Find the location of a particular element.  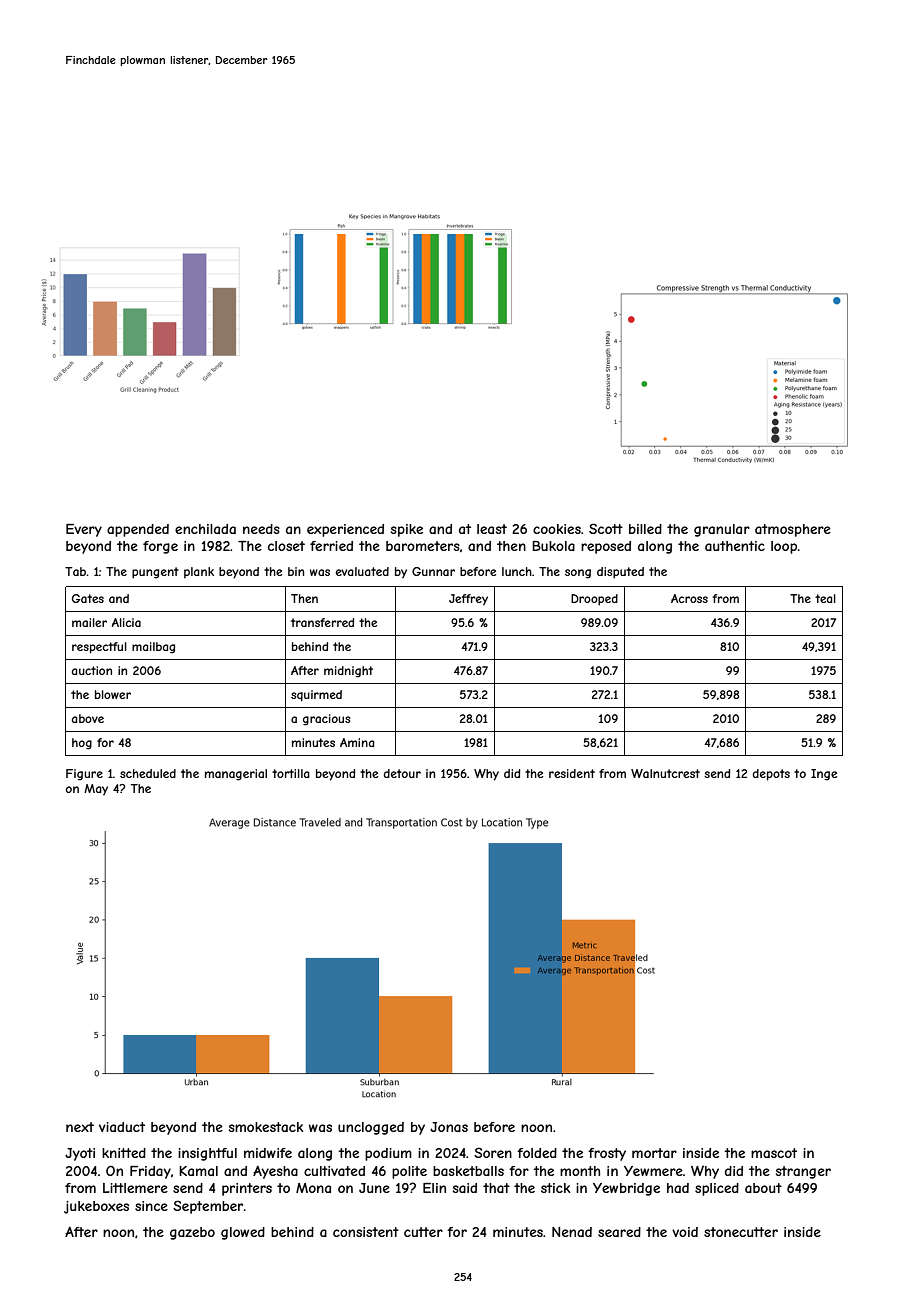

granular is located at coordinates (722, 530).
